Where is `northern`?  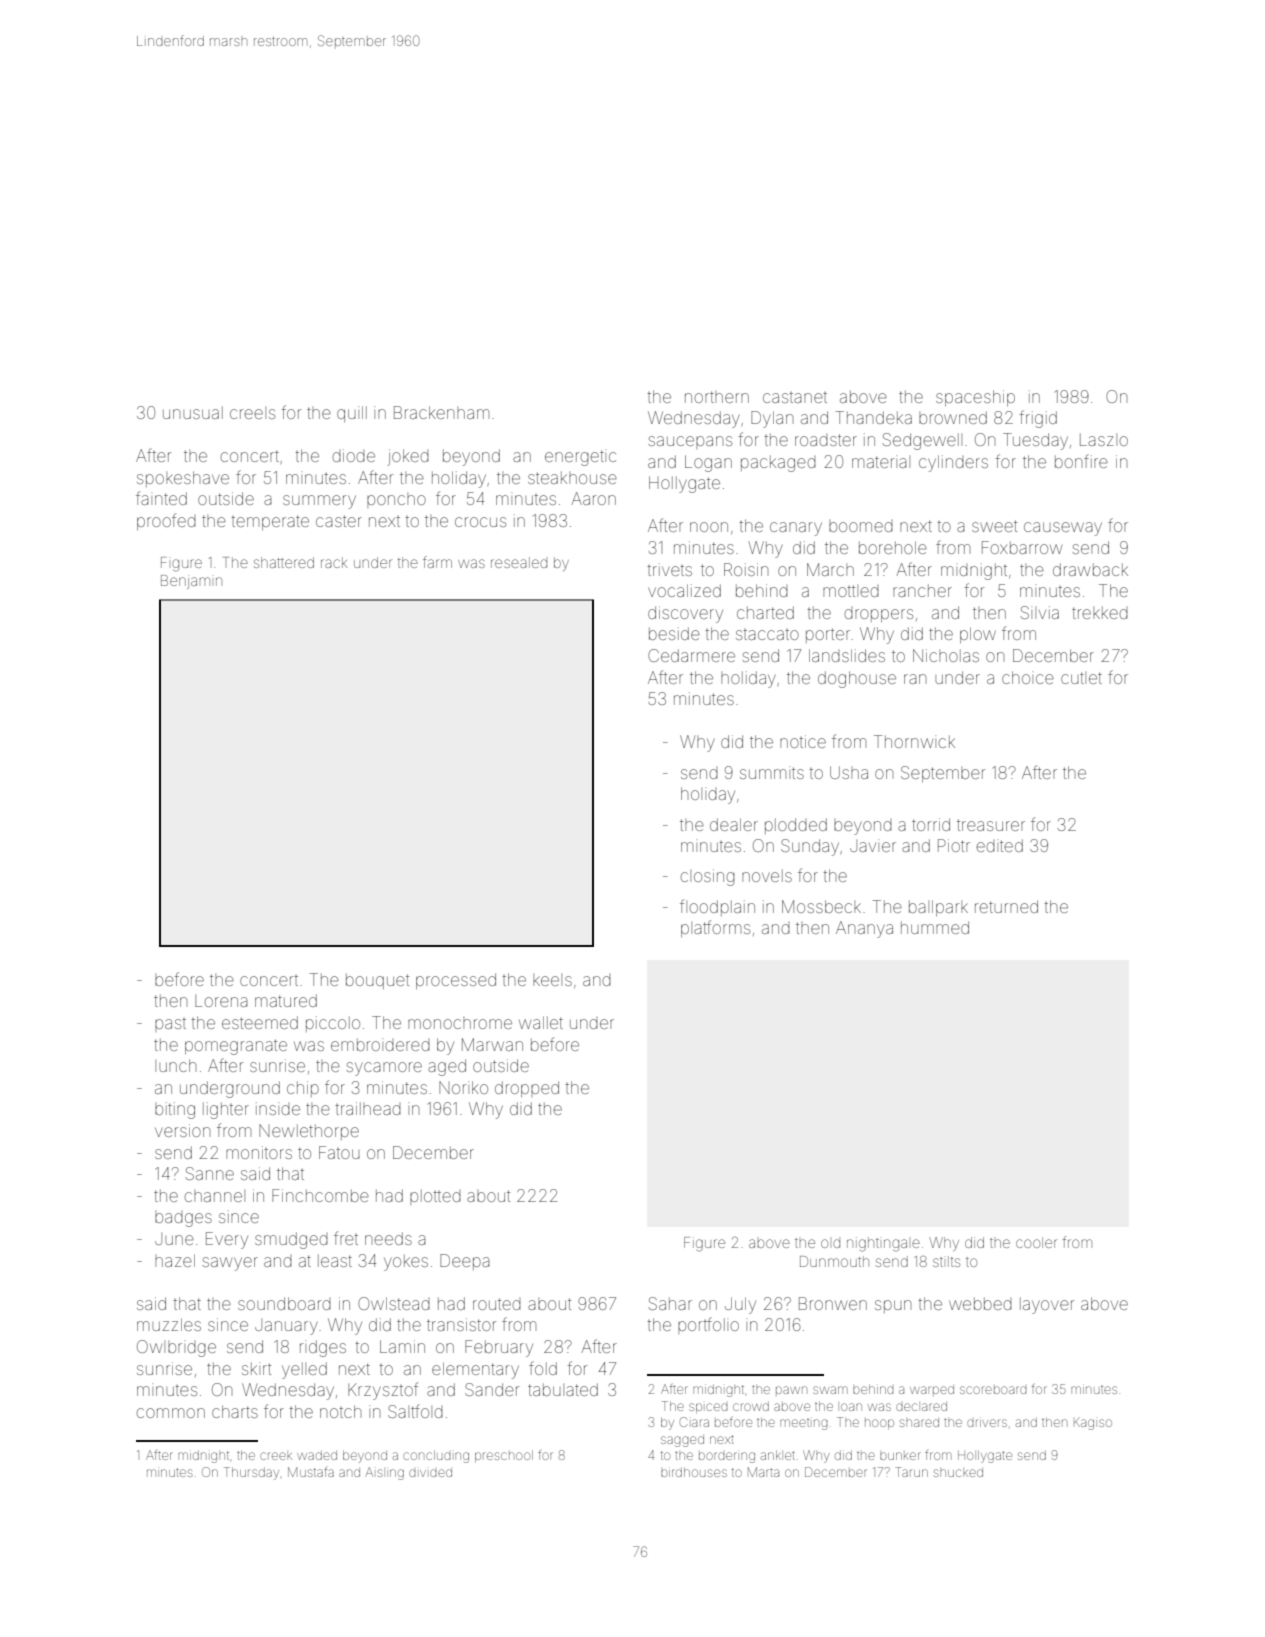 northern is located at coordinates (717, 397).
